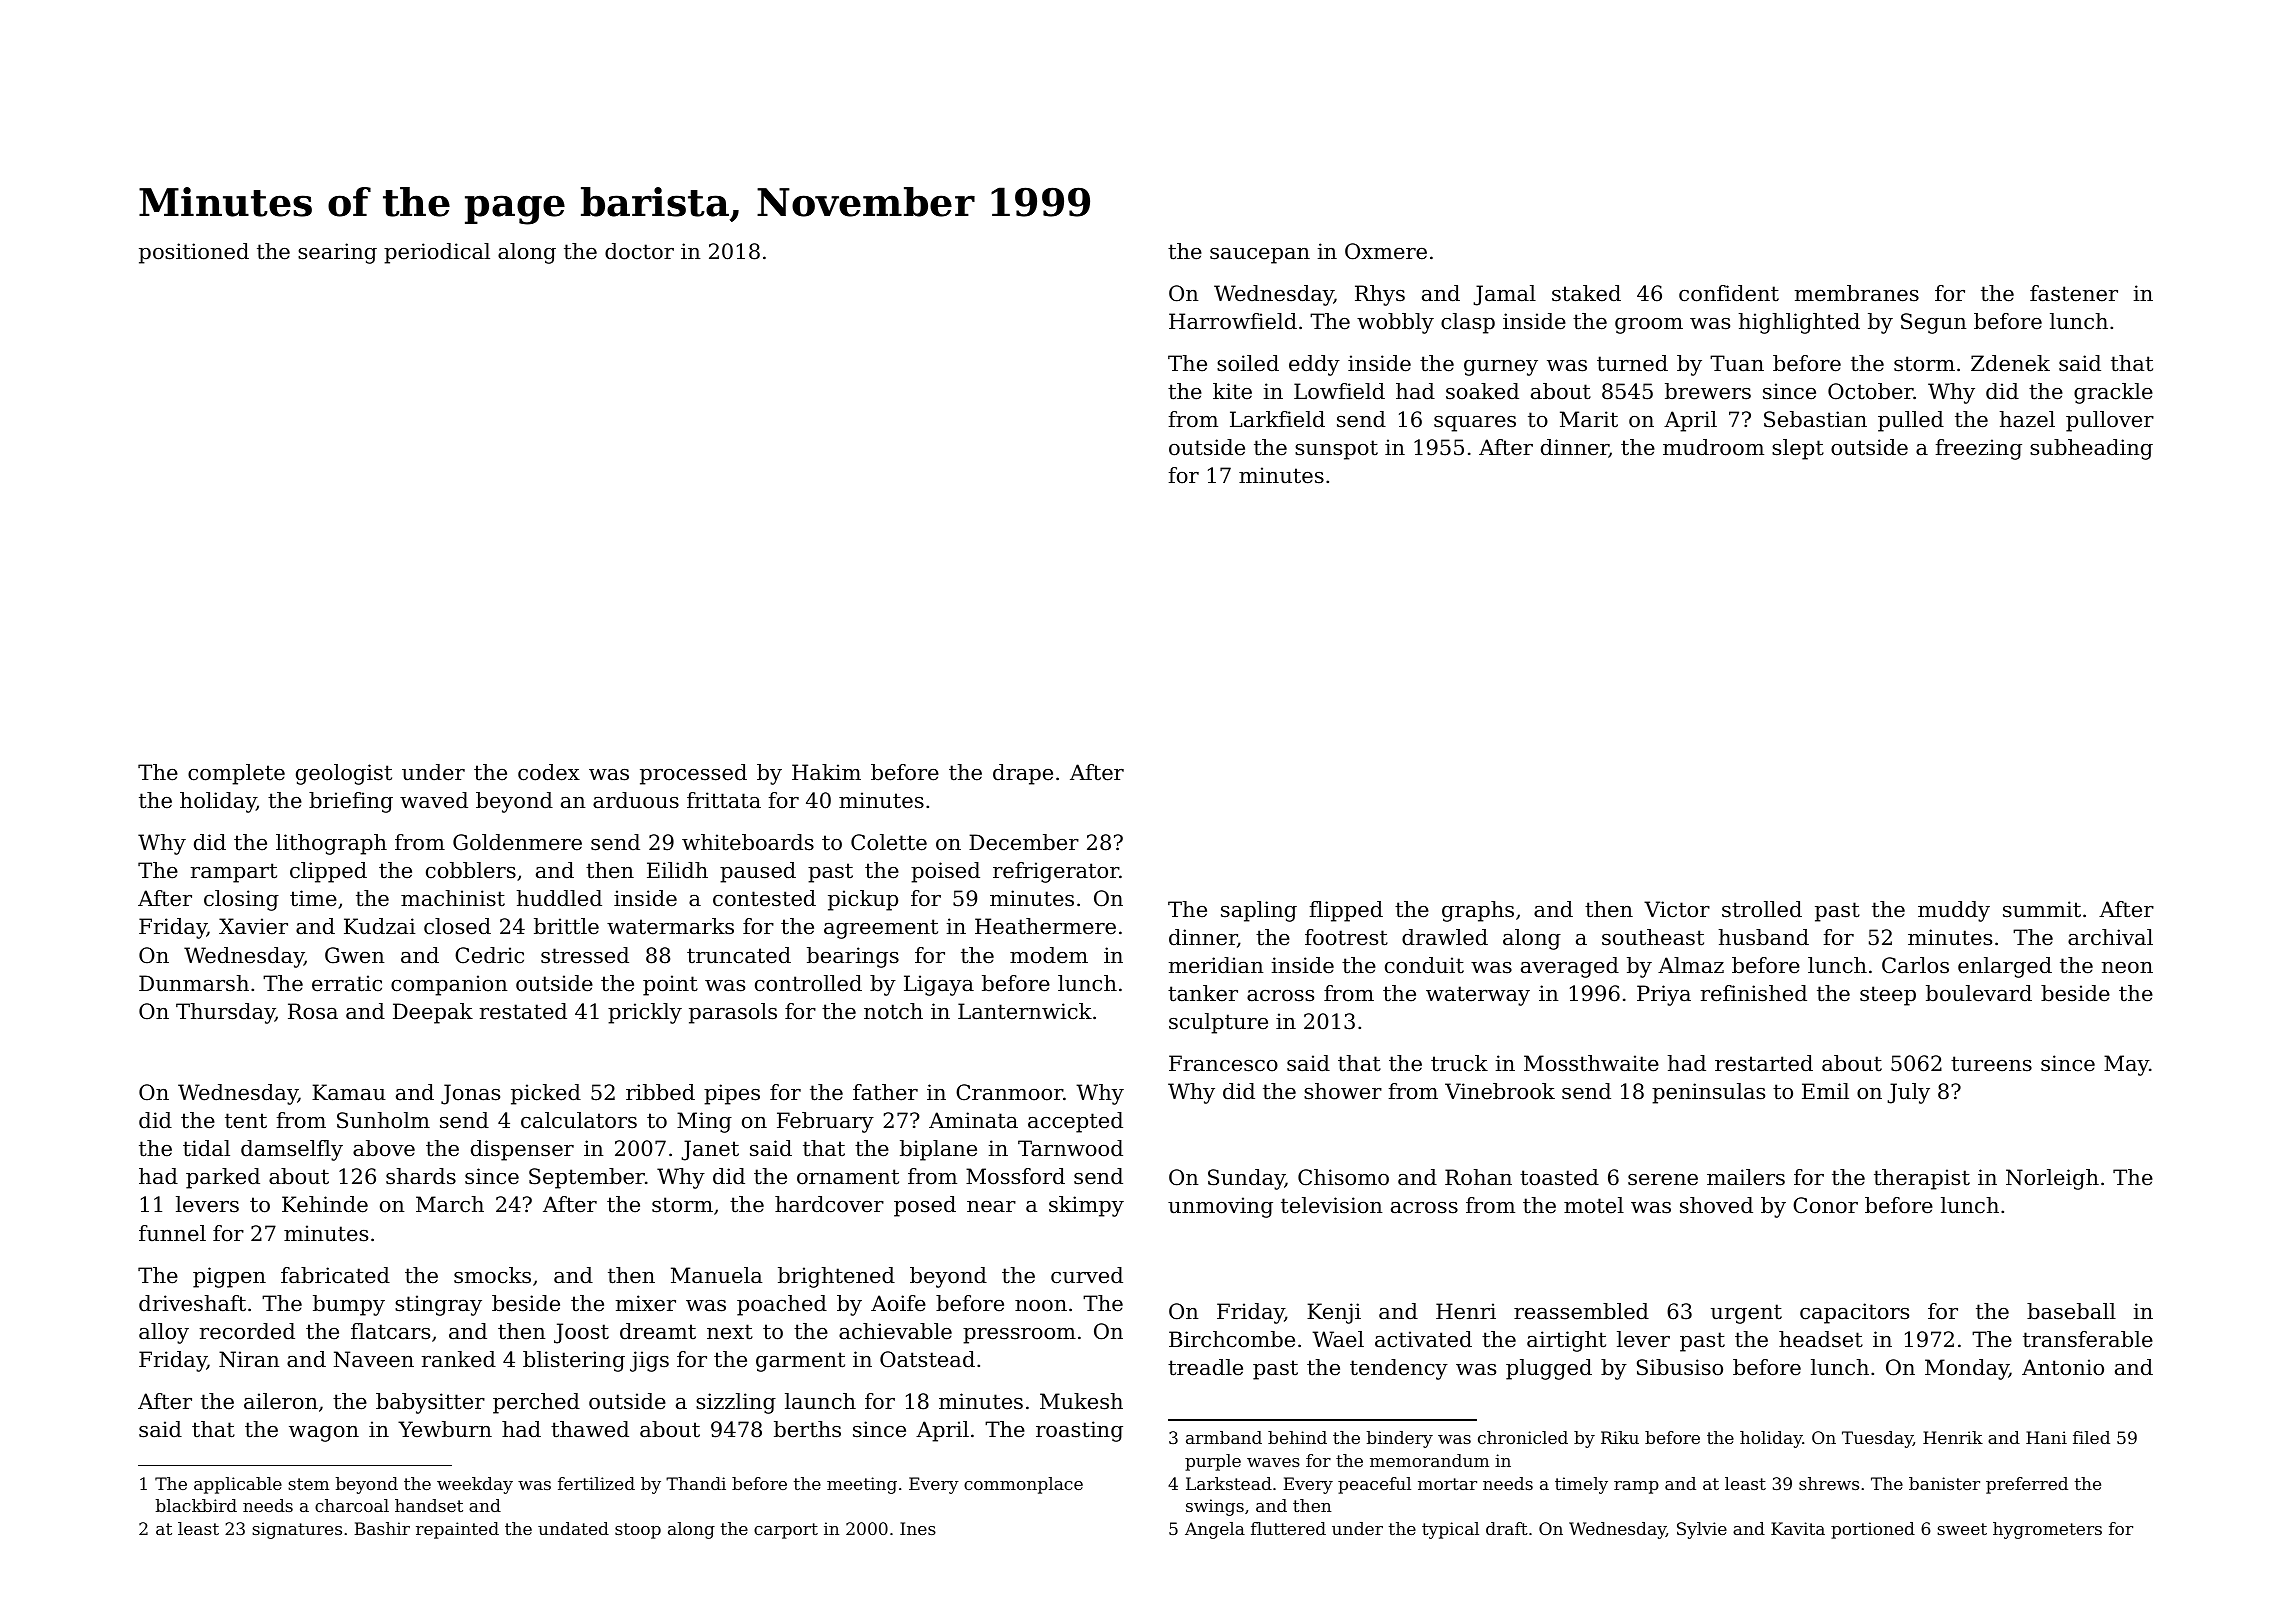 This screenshot has height=1620, width=2292. What do you see at coordinates (826, 772) in the screenshot?
I see `Hakim` at bounding box center [826, 772].
